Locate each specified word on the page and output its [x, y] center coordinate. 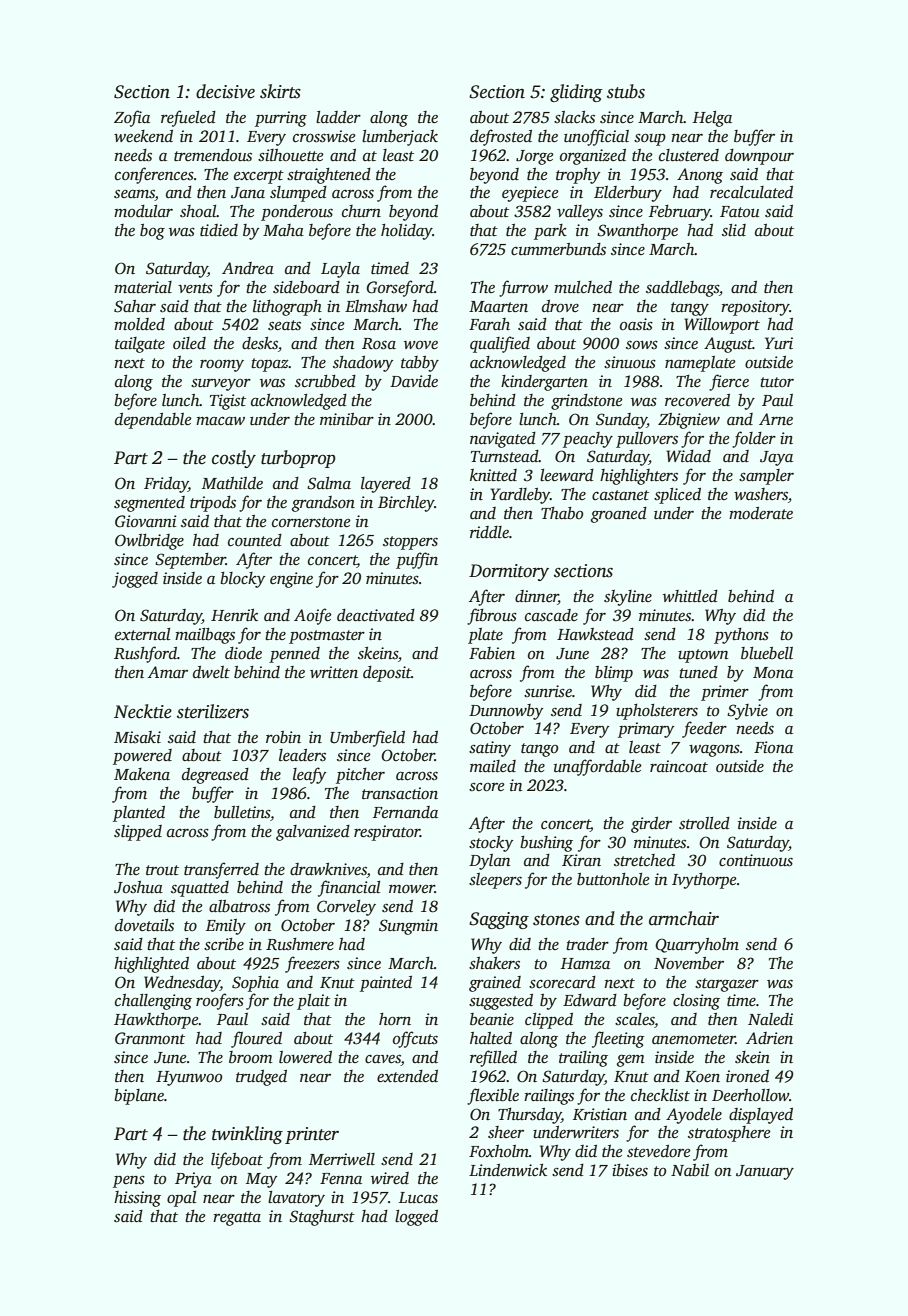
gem [631, 1060]
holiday [406, 232]
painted [386, 984]
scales [635, 1020]
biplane [139, 1097]
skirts [280, 91]
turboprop [298, 459]
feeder [704, 729]
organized [593, 157]
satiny [490, 749]
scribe [224, 944]
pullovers [647, 440]
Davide [414, 381]
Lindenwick [508, 1170]
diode [243, 653]
